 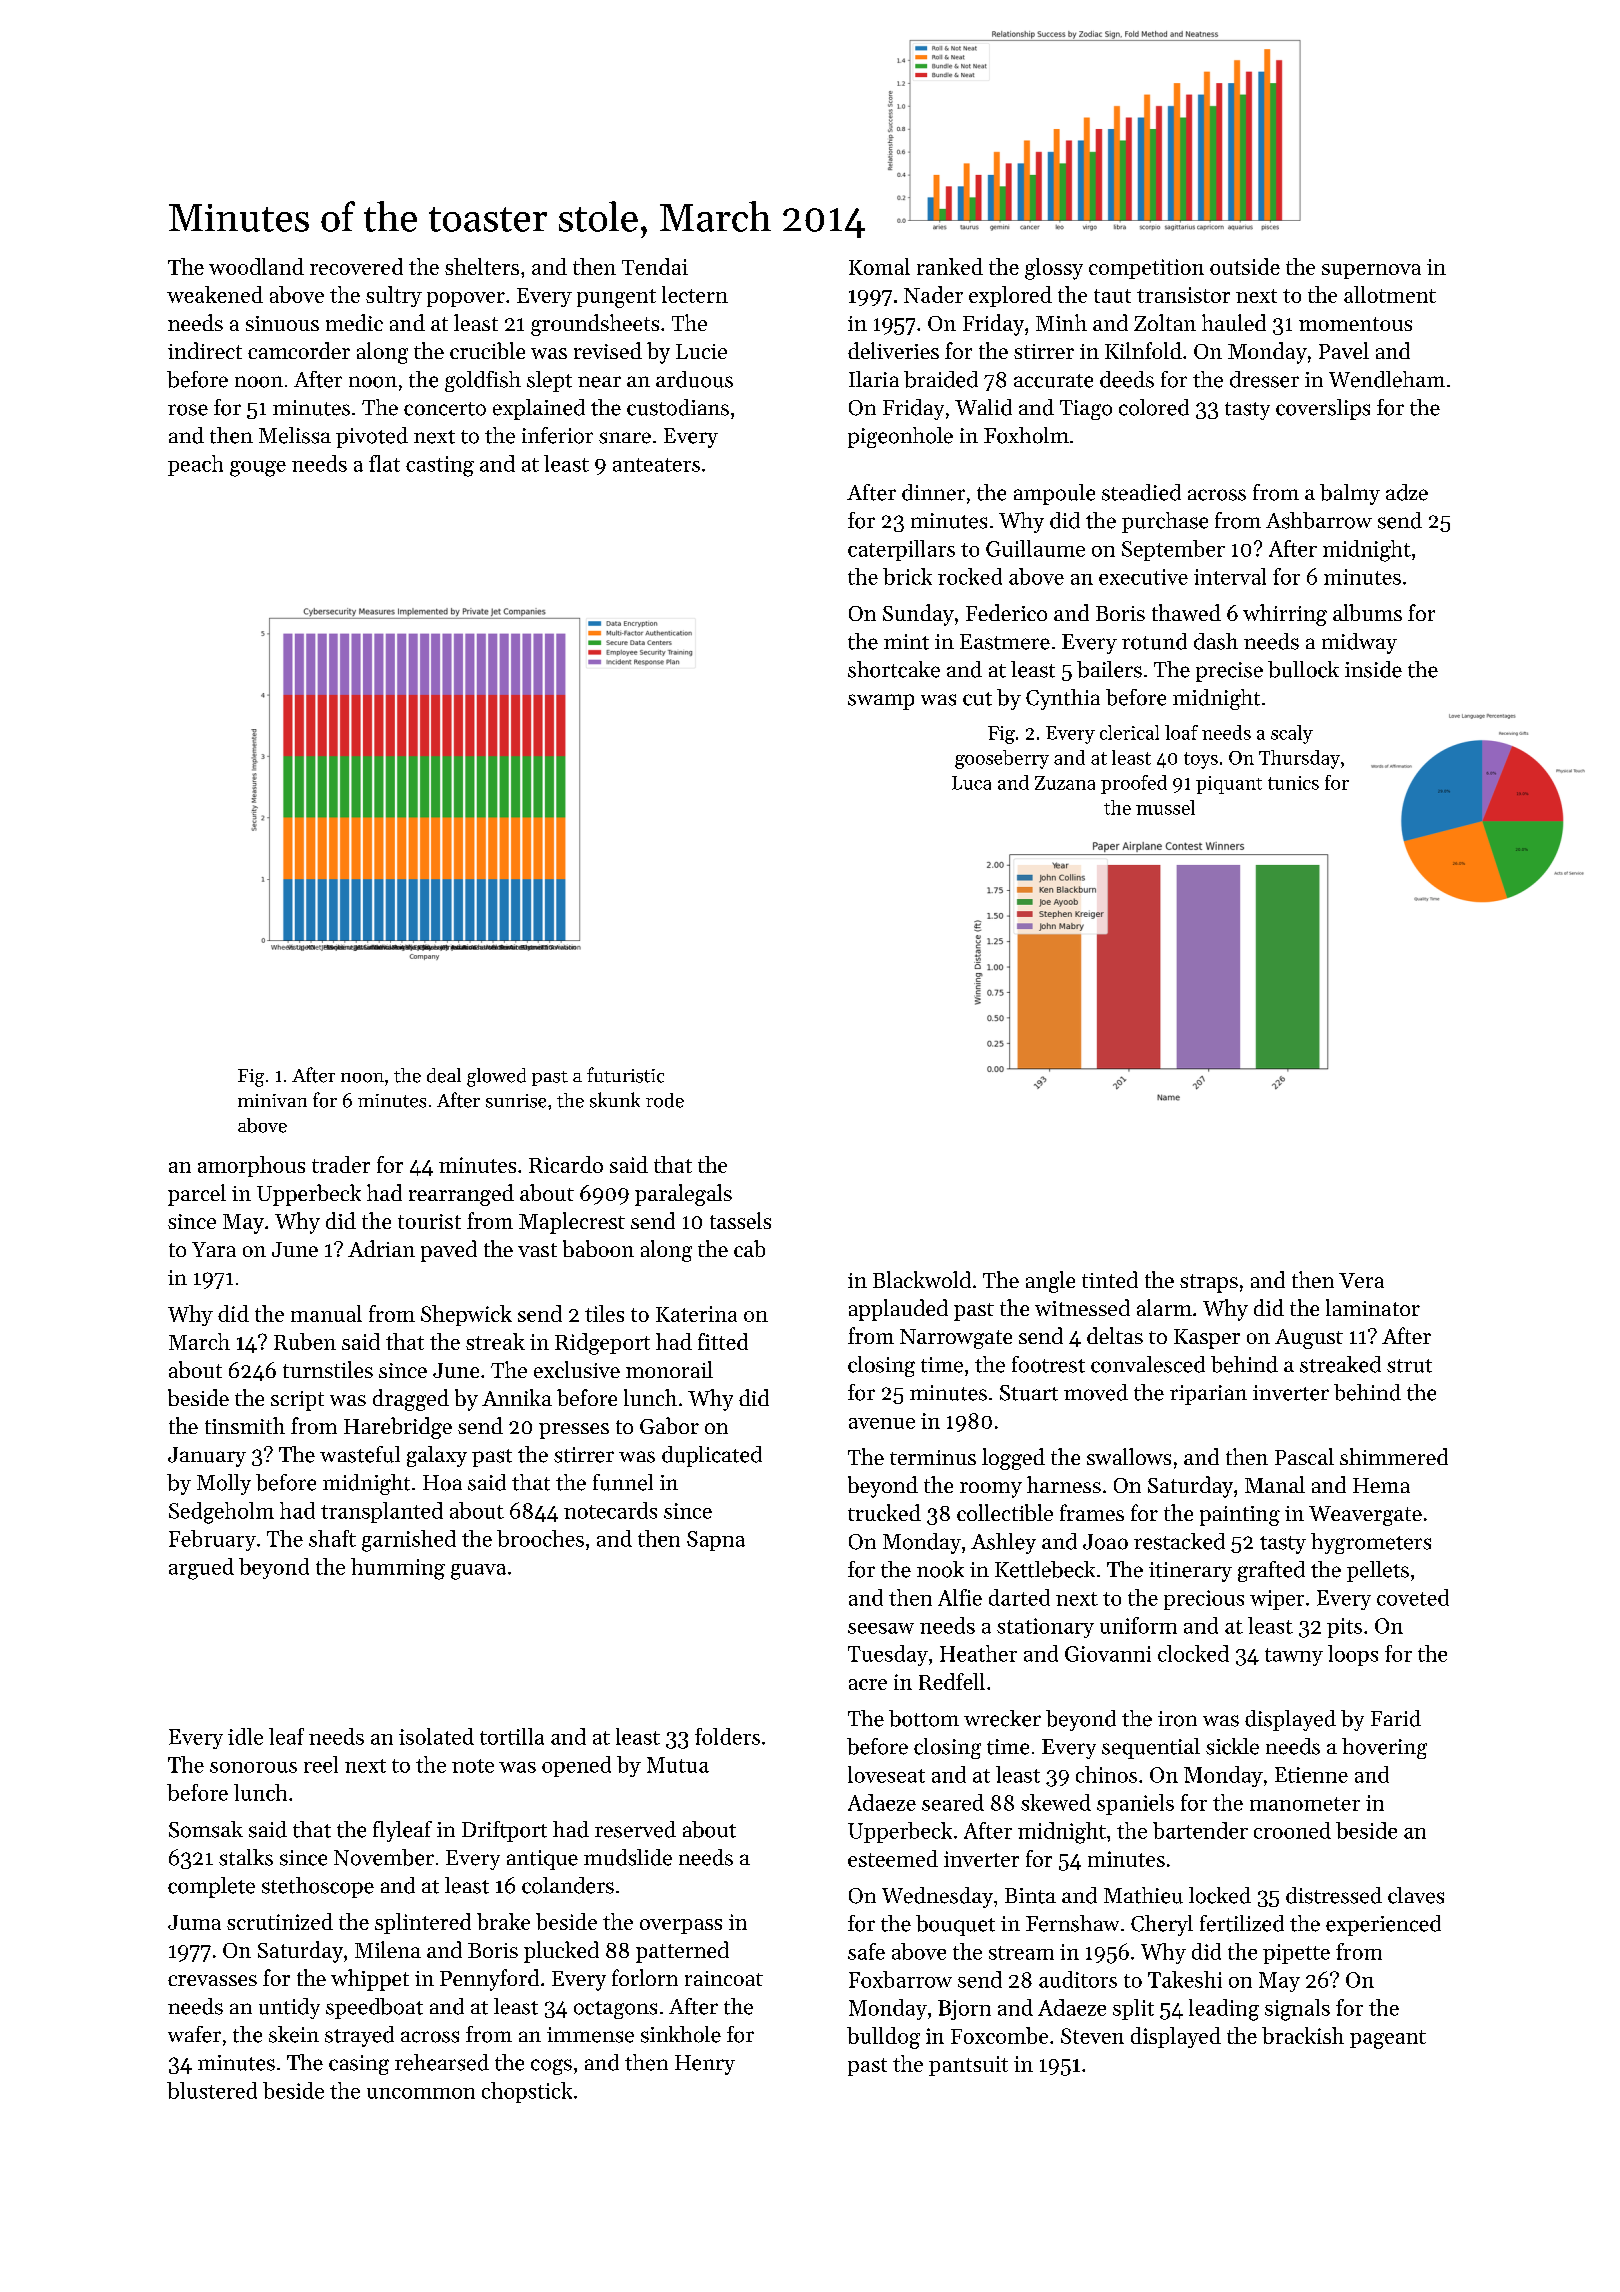 What do you see at coordinates (1127, 379) in the screenshot?
I see `deeds` at bounding box center [1127, 379].
